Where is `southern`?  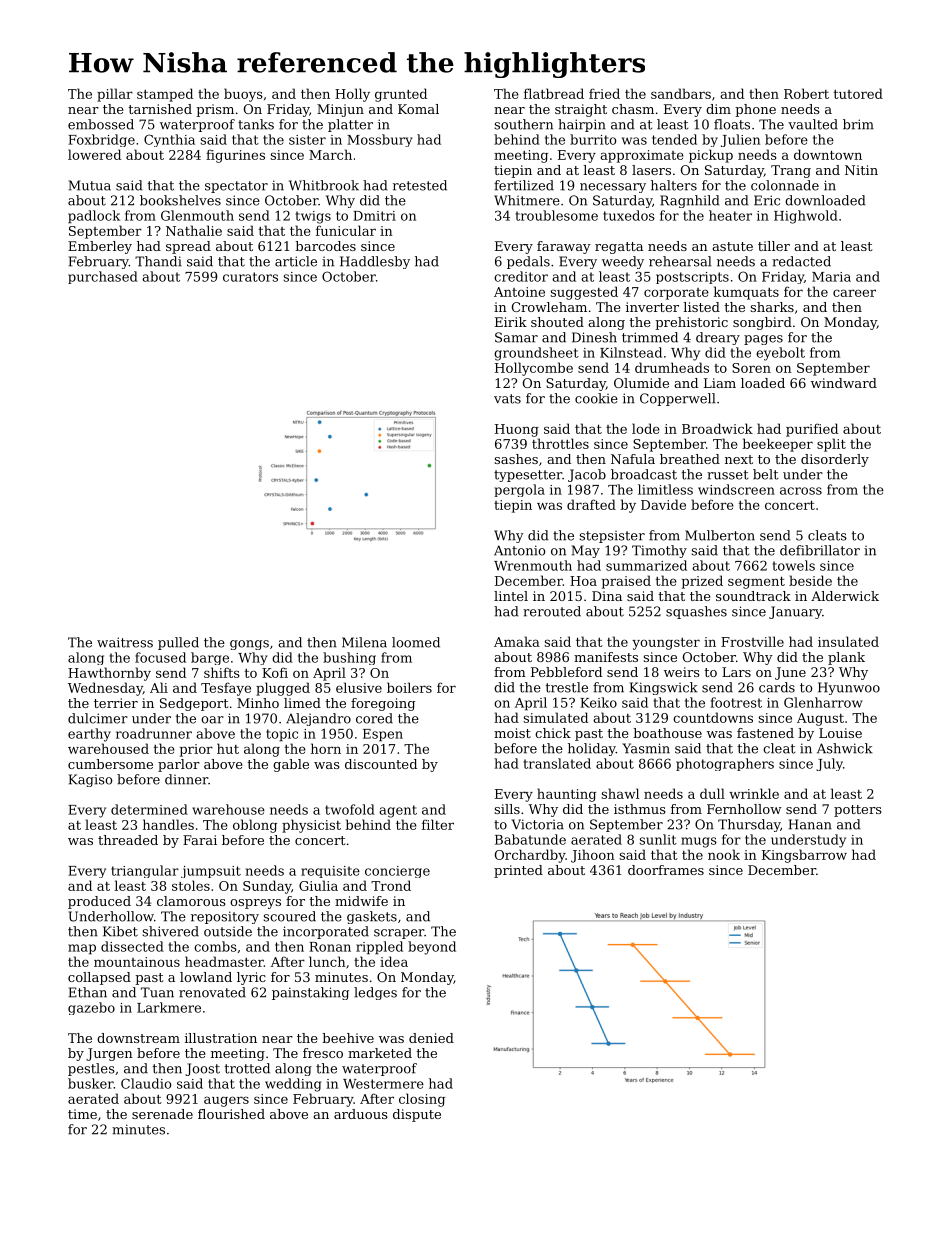
southern is located at coordinates (524, 124).
